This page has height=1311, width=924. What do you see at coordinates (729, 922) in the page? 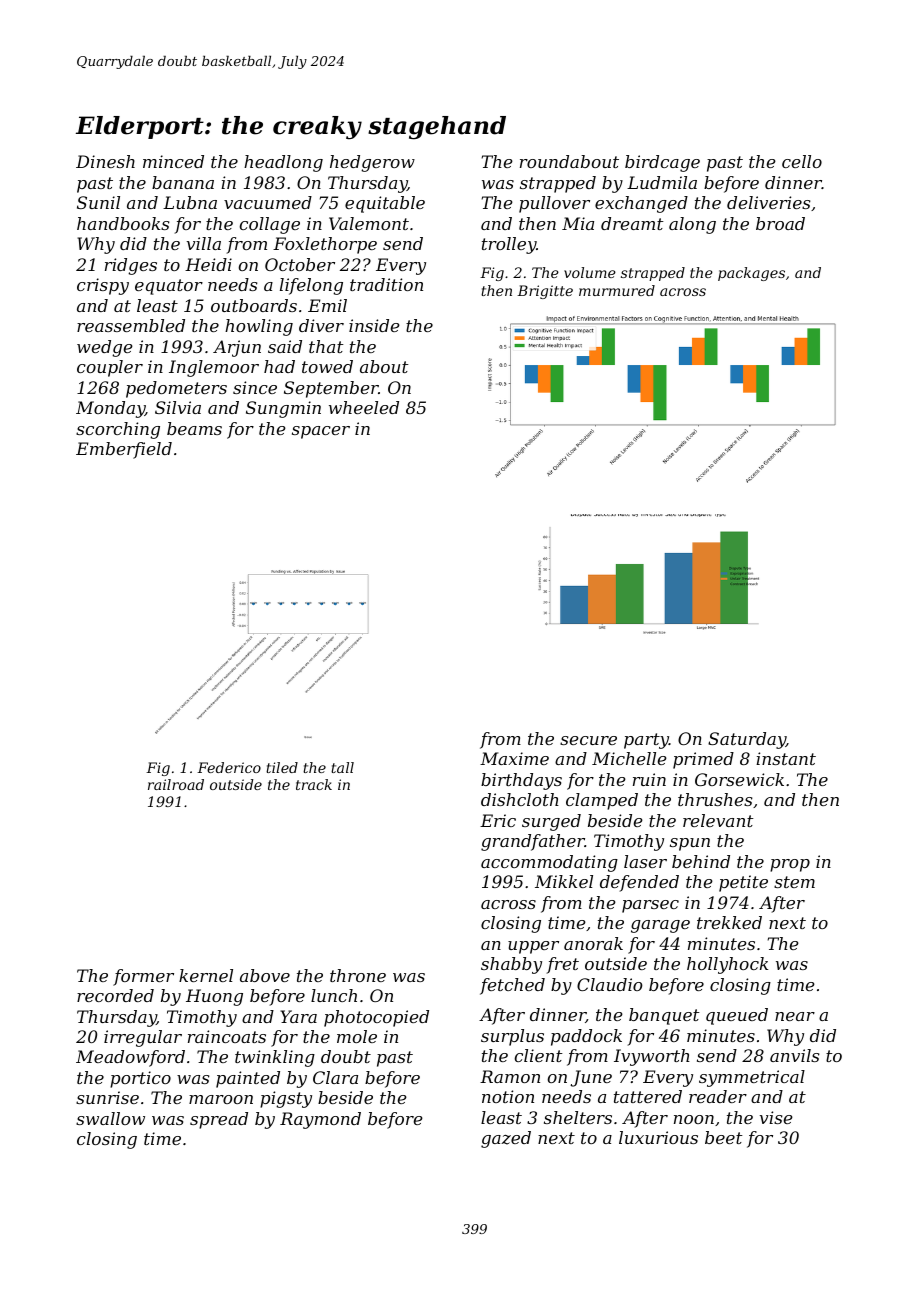
I see `trekked` at bounding box center [729, 922].
